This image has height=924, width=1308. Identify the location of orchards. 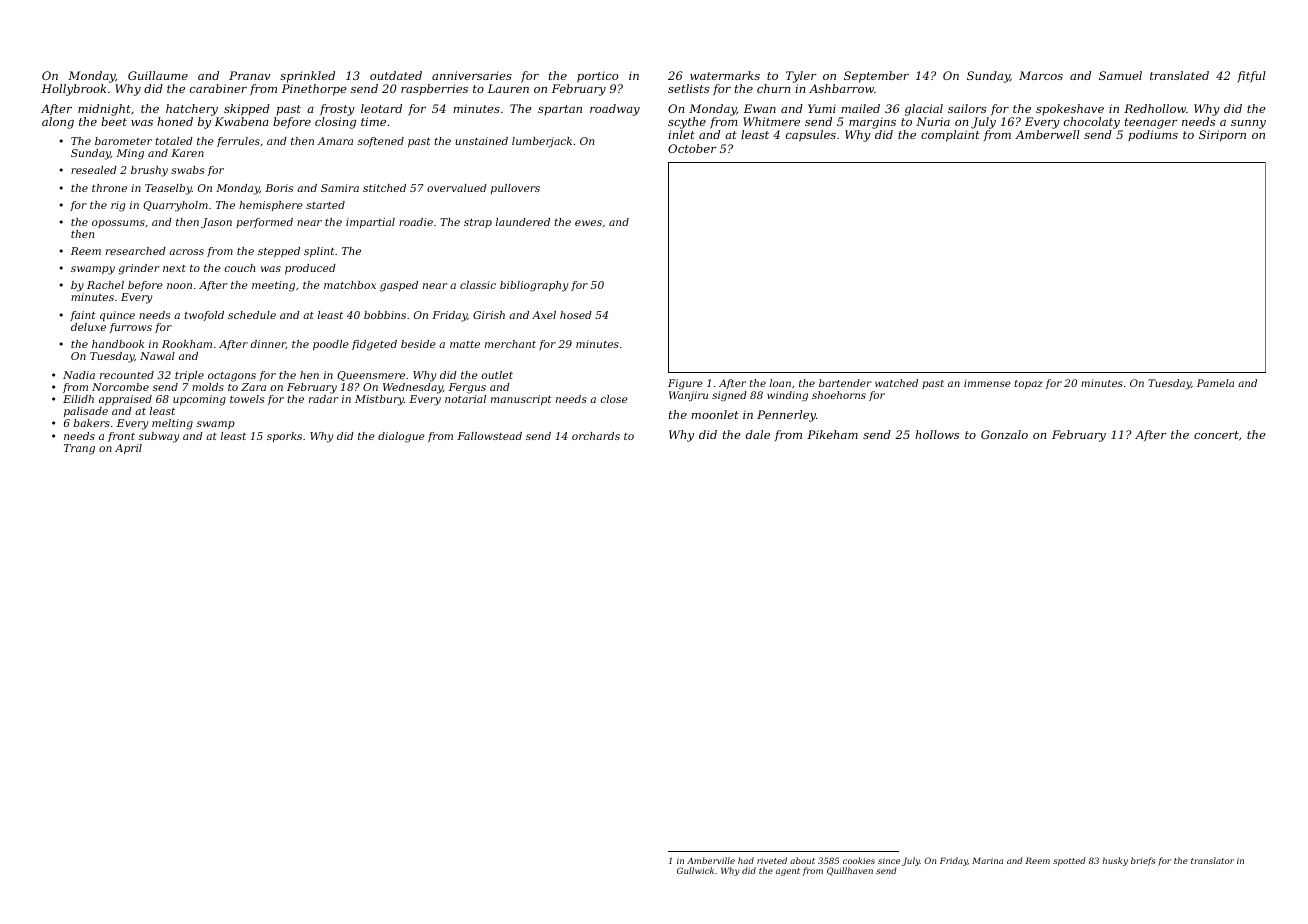
(596, 436).
